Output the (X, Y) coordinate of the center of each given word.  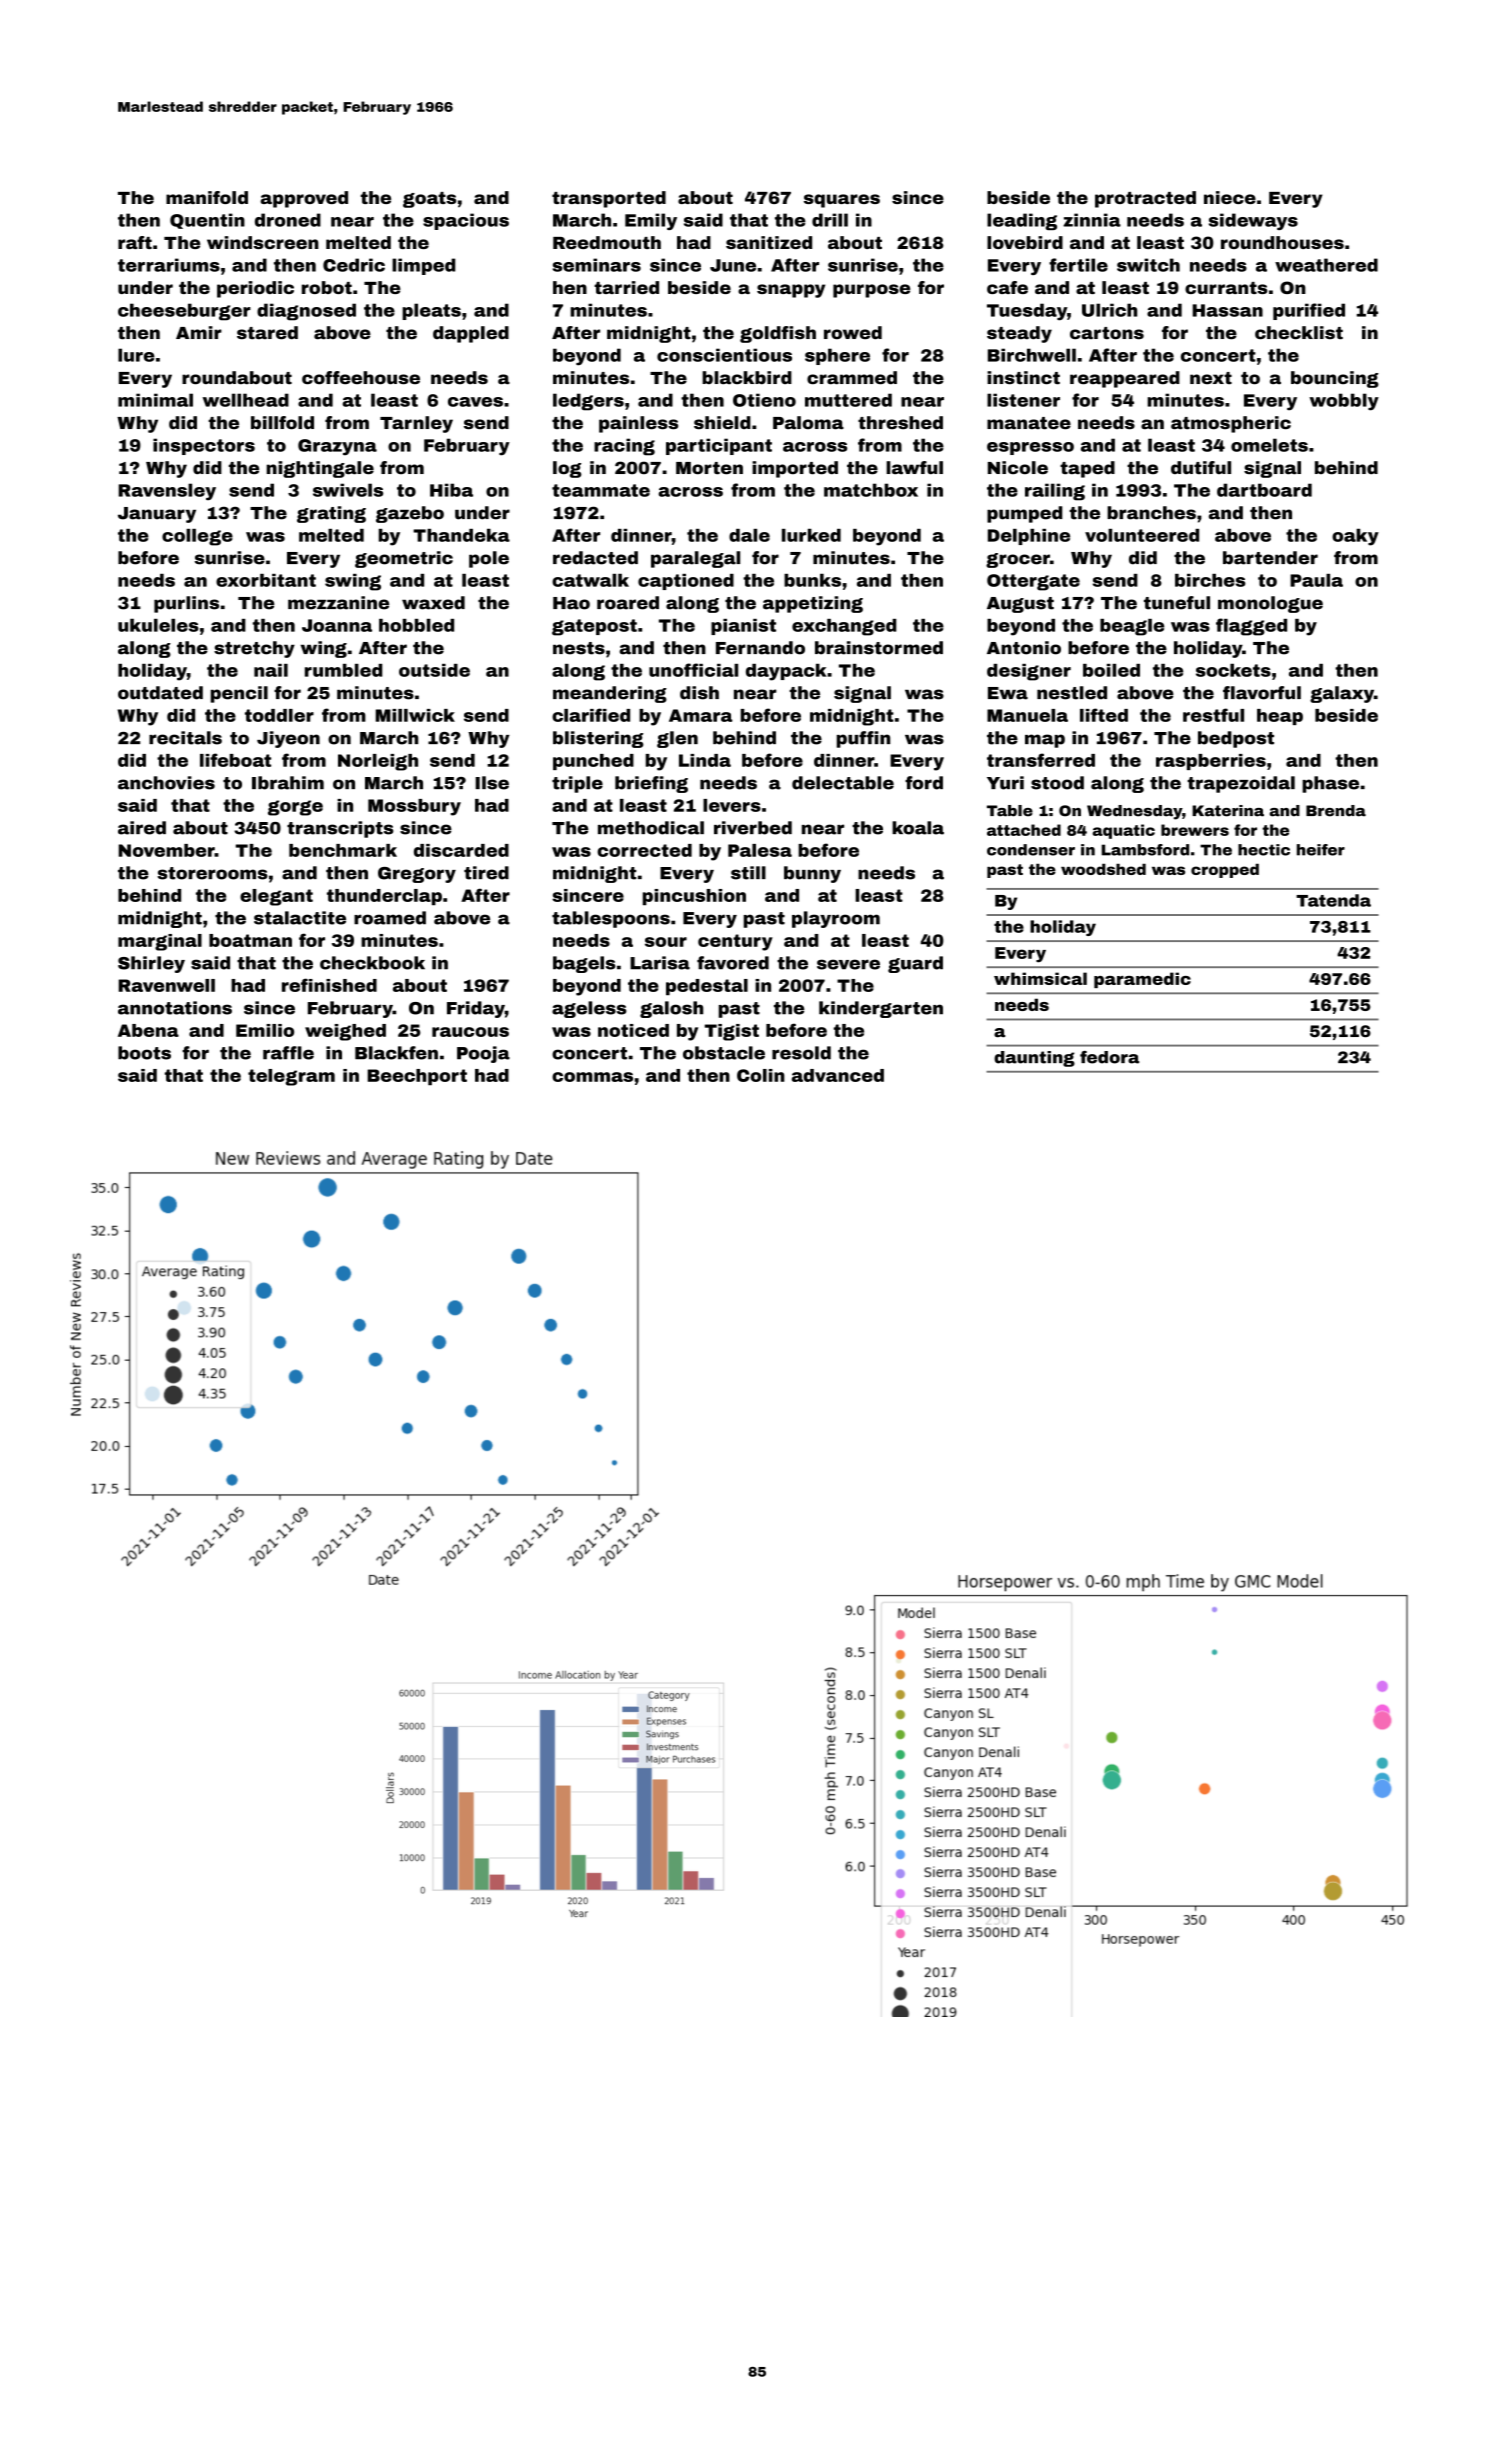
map (1045, 741)
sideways (1253, 221)
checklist (1299, 333)
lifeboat (235, 760)
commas (592, 1077)
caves (475, 402)
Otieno (764, 400)
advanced (838, 1075)
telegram (291, 1077)
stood (1057, 783)
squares (842, 201)
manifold (207, 197)
